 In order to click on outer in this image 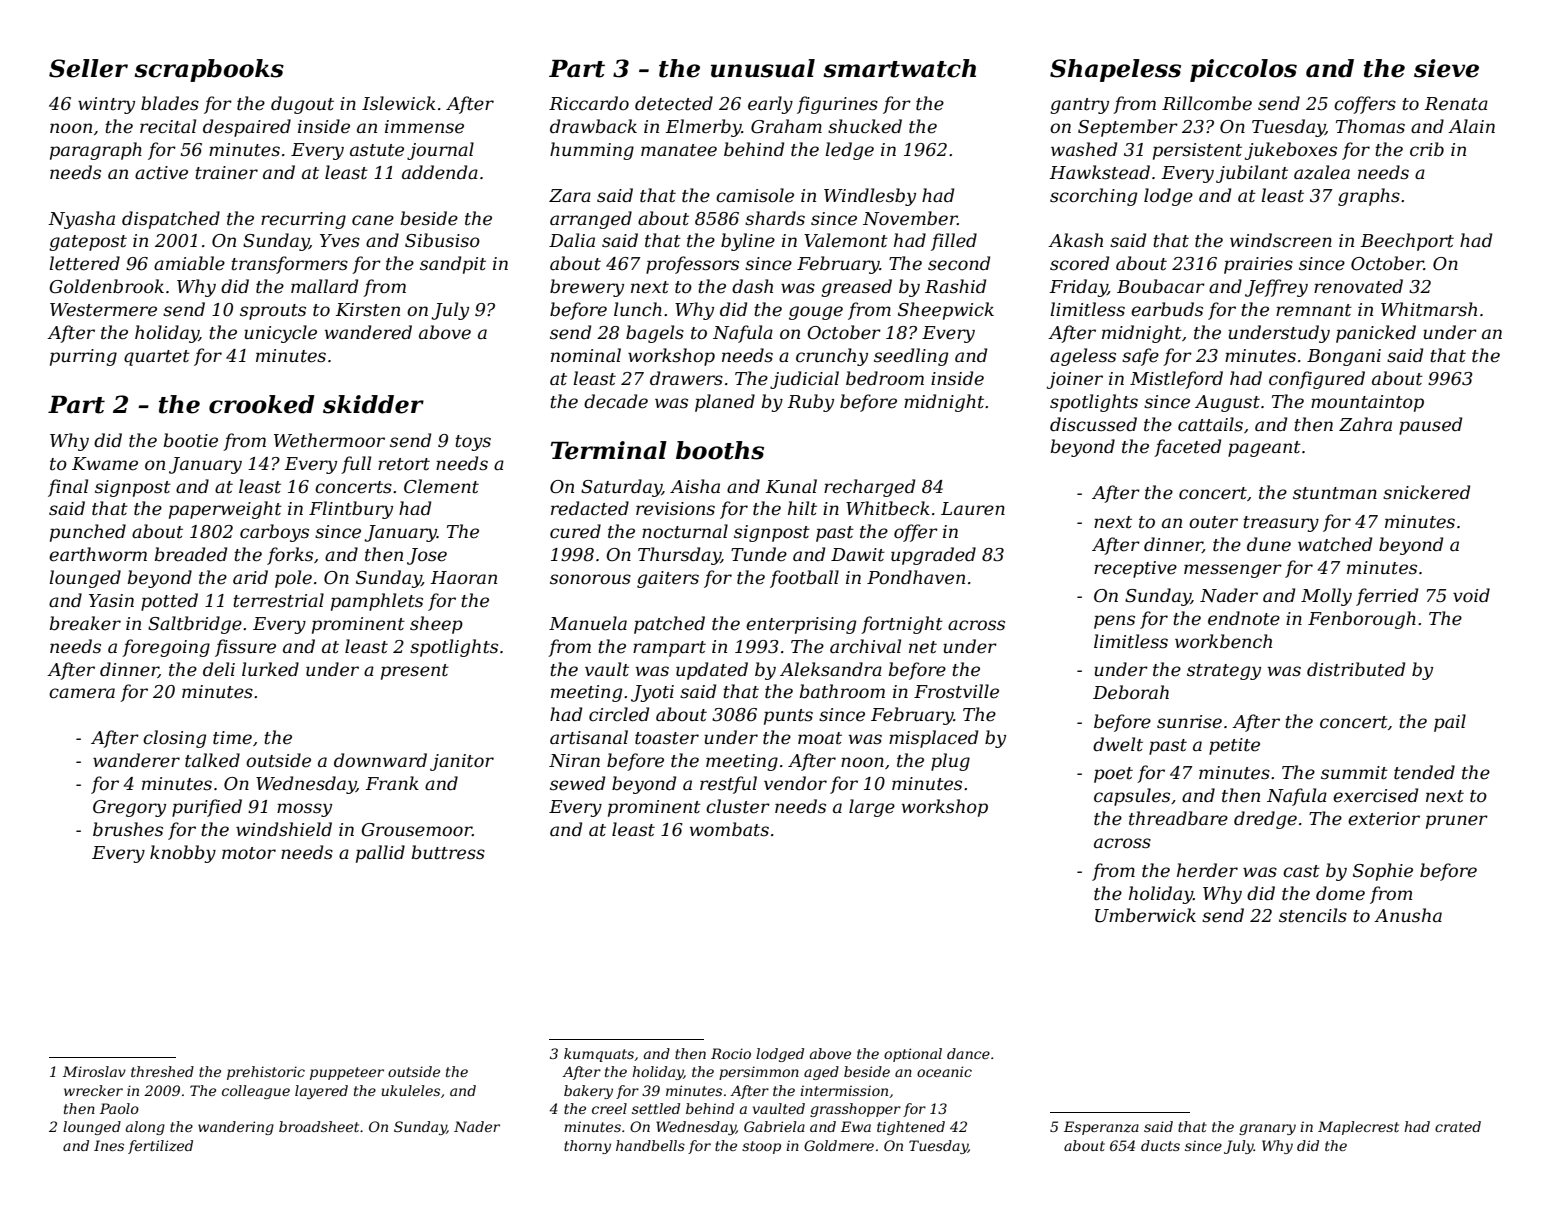, I will do `click(1213, 522)`.
